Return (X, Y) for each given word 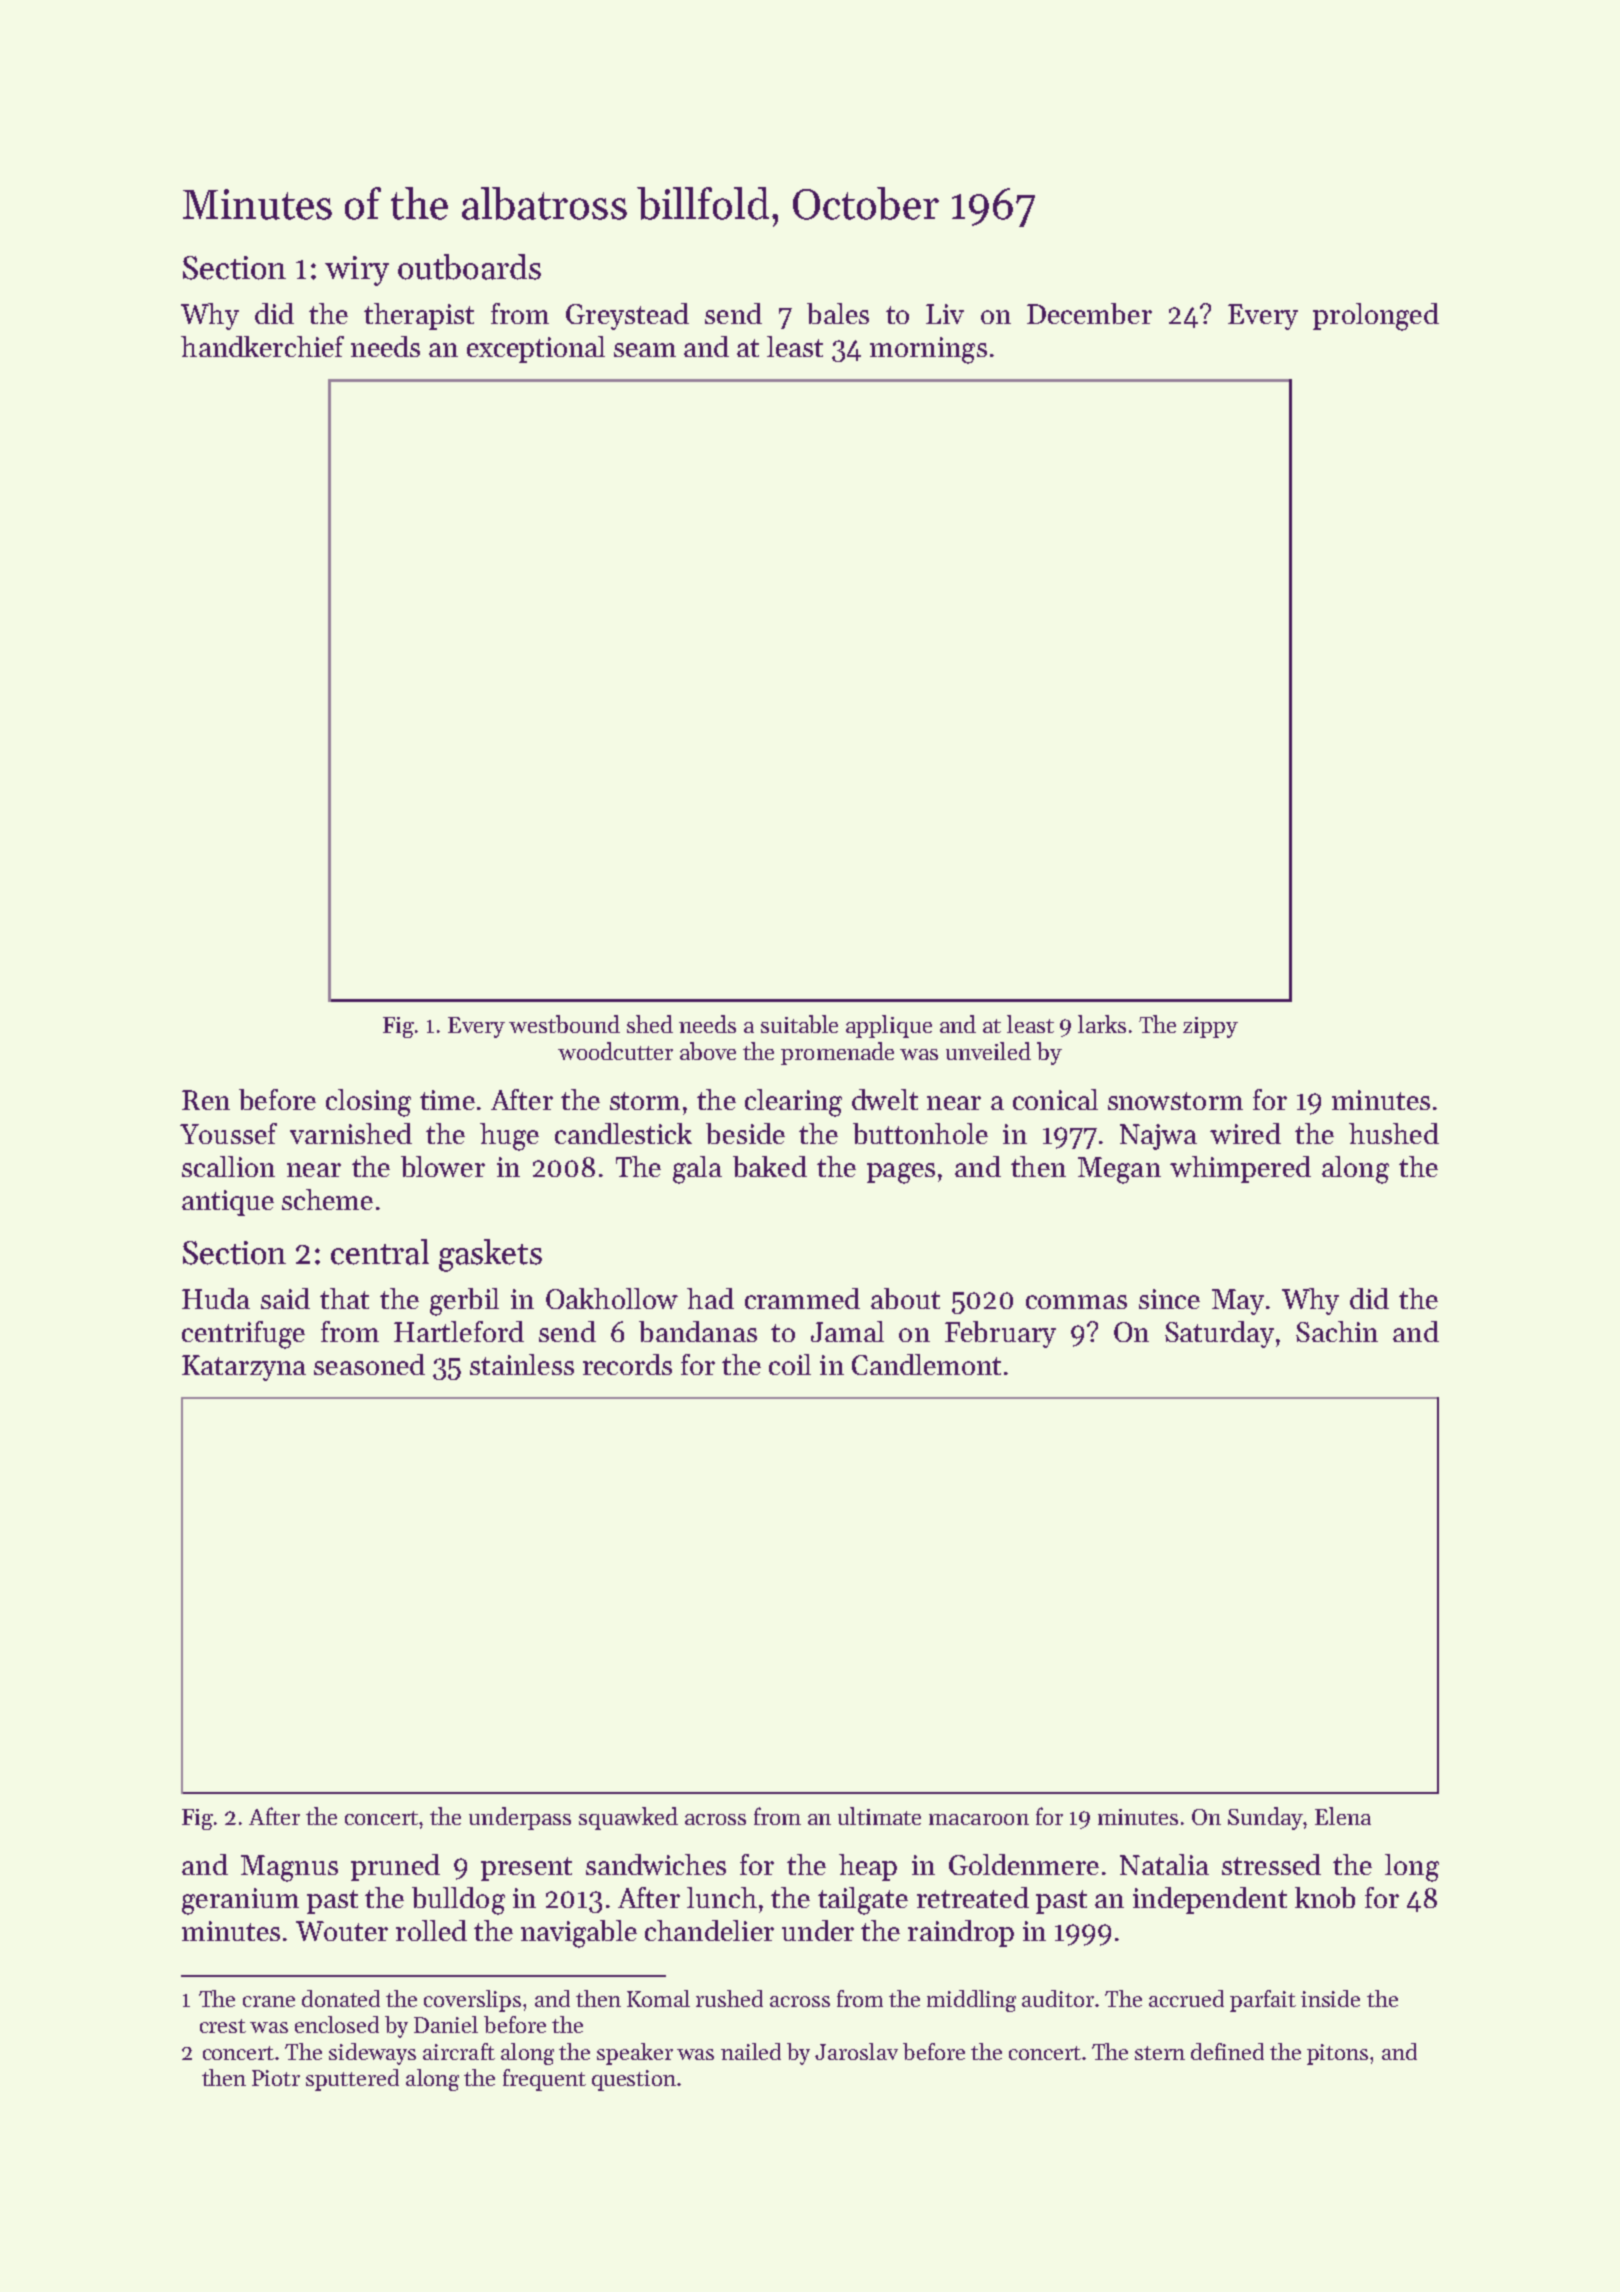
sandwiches (656, 1864)
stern (1160, 2053)
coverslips (472, 2001)
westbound (564, 1024)
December (1089, 313)
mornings (928, 350)
